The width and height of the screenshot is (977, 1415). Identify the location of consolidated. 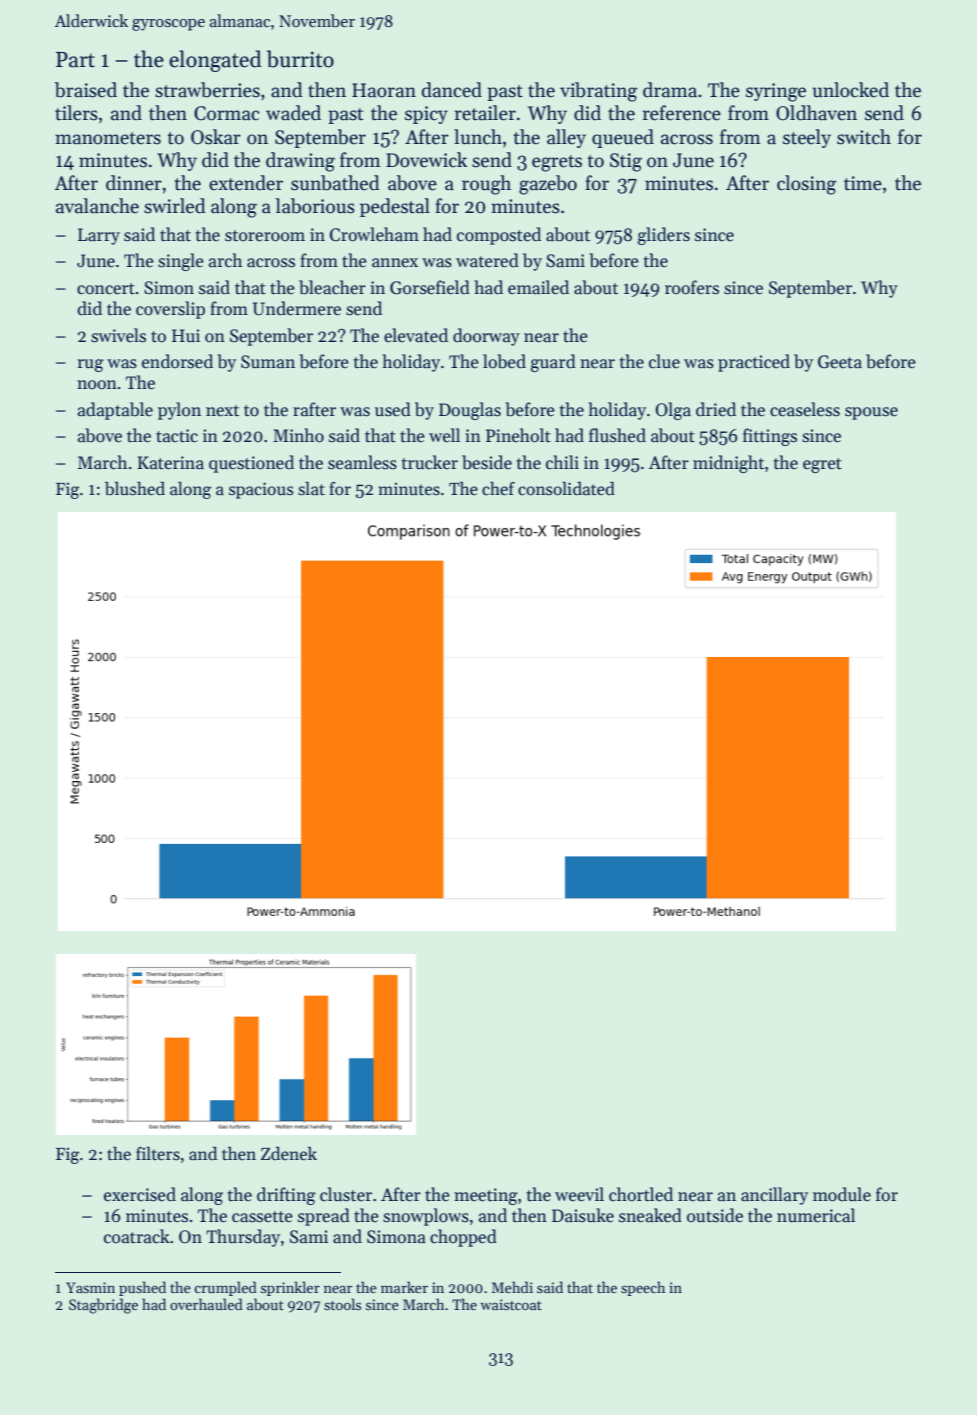
(566, 488).
